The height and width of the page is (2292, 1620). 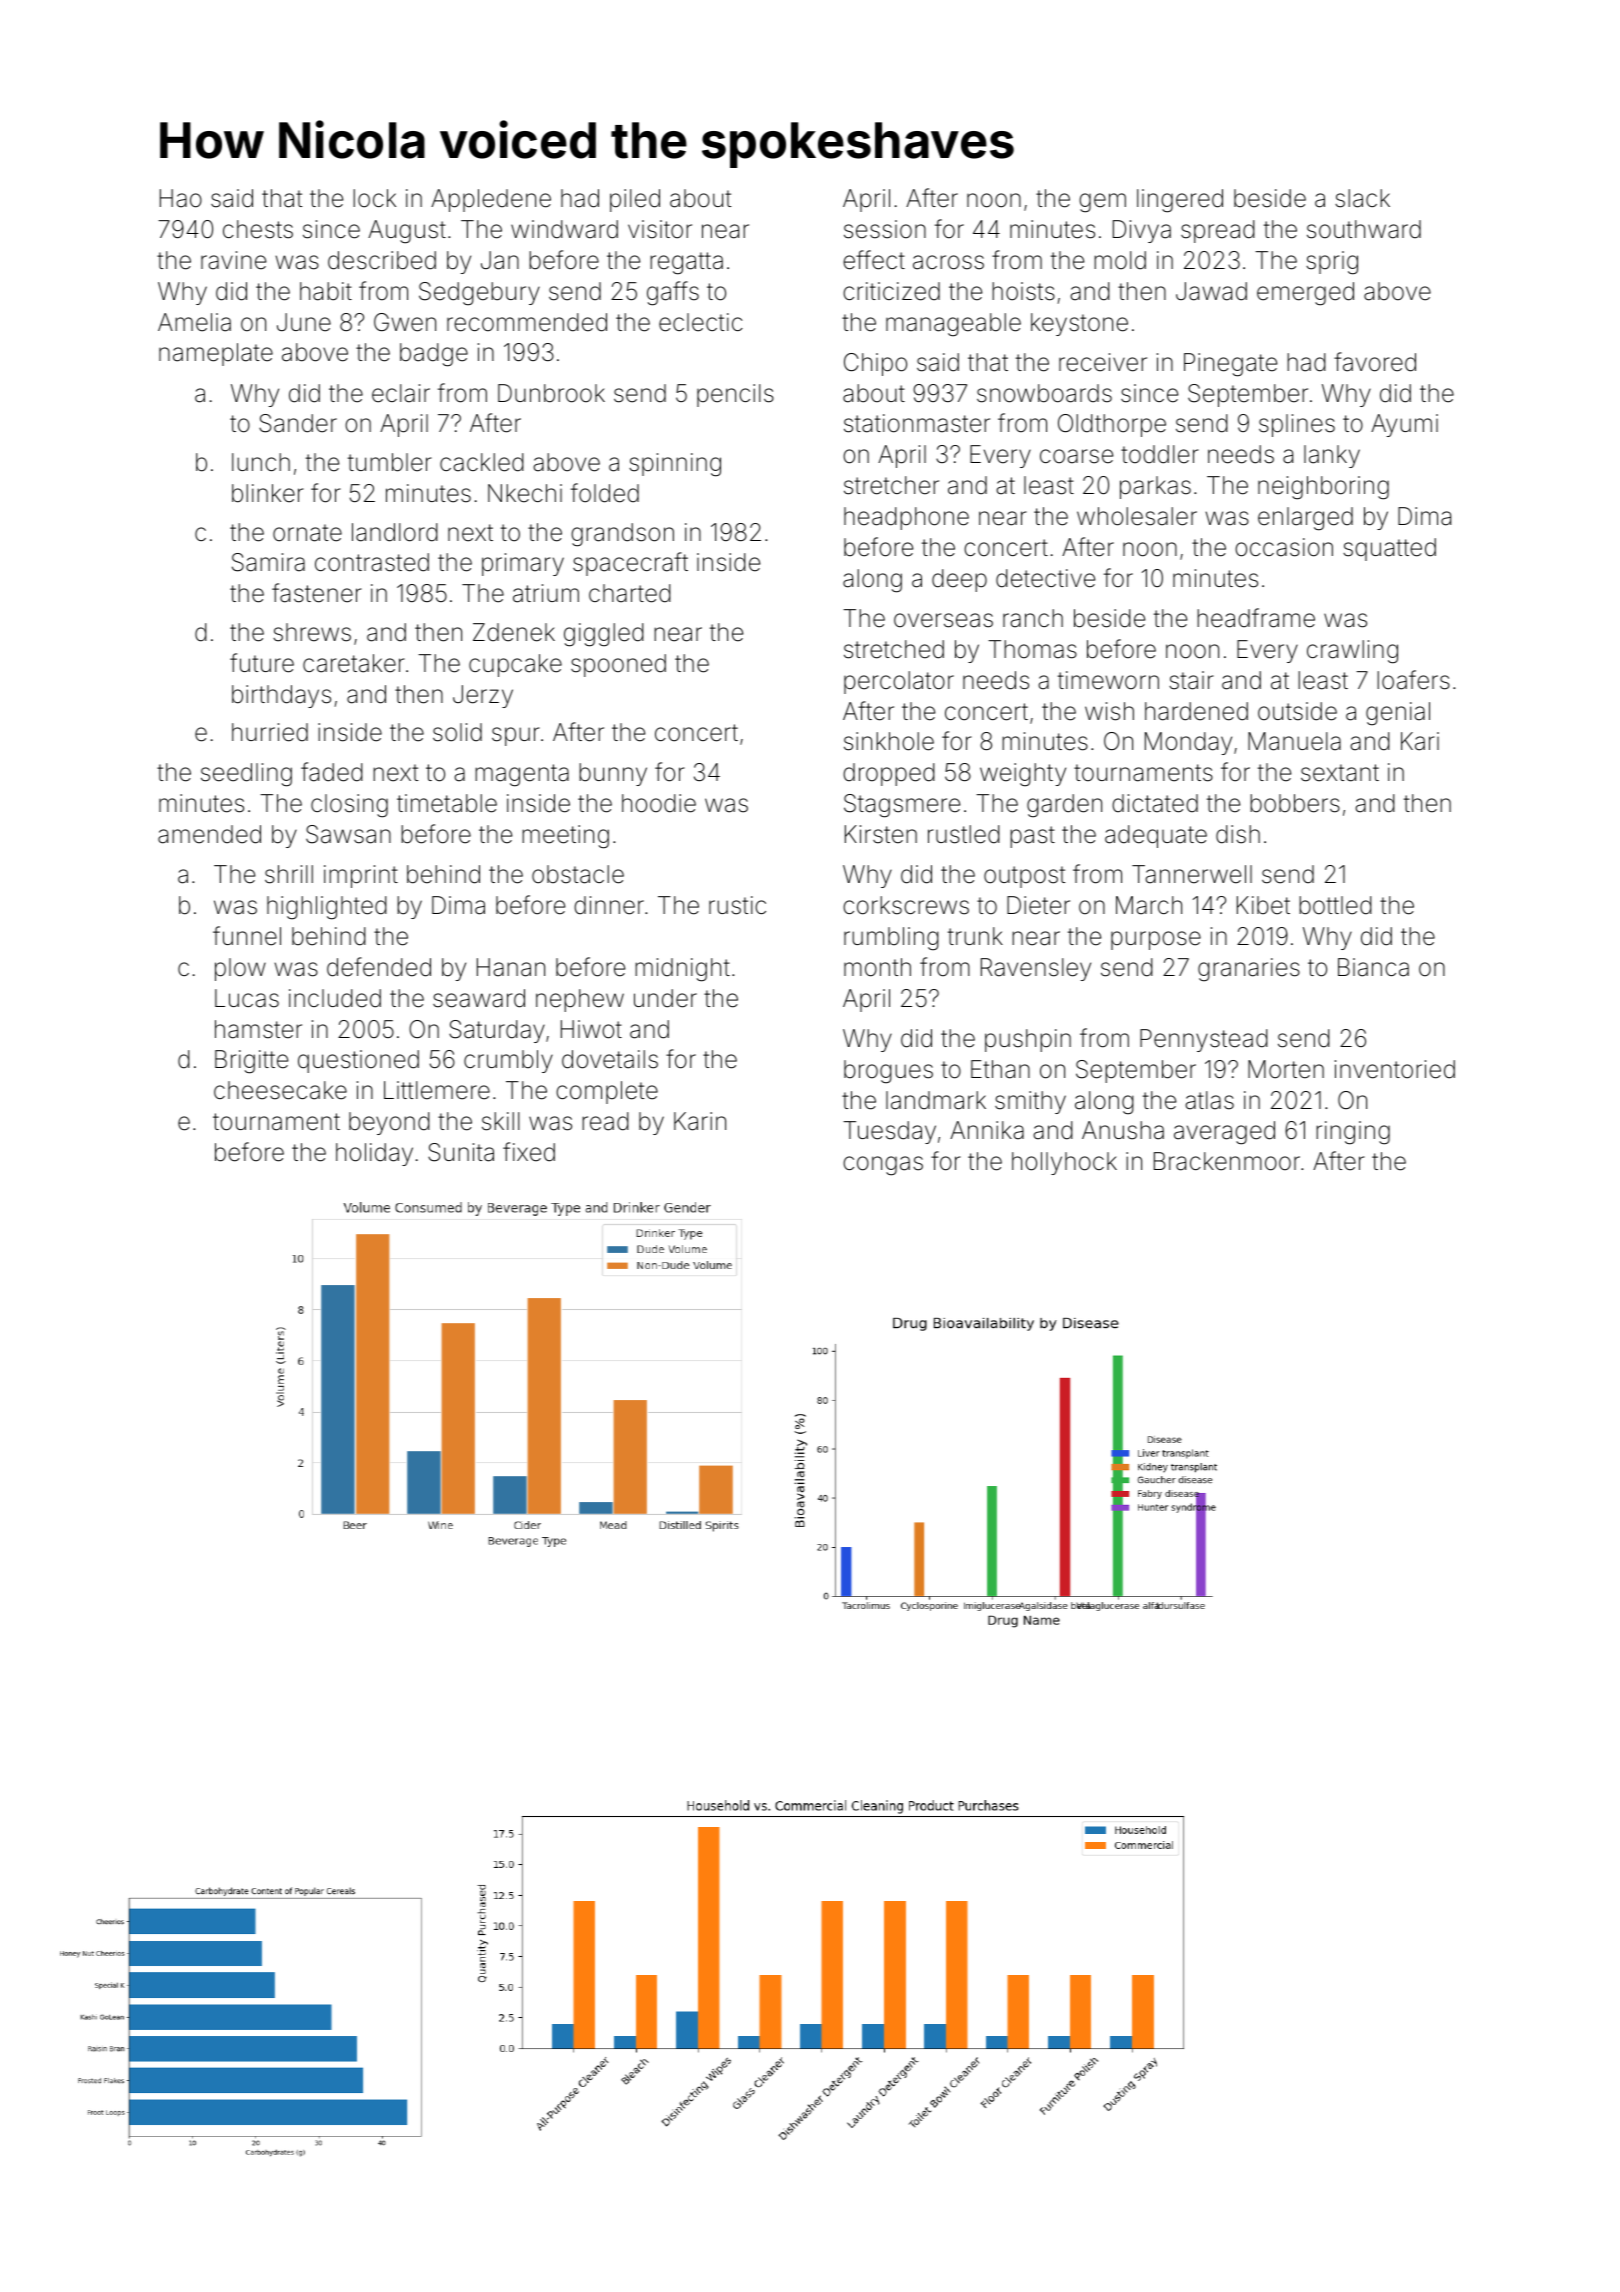 I want to click on hollyhock, so click(x=1064, y=1163).
